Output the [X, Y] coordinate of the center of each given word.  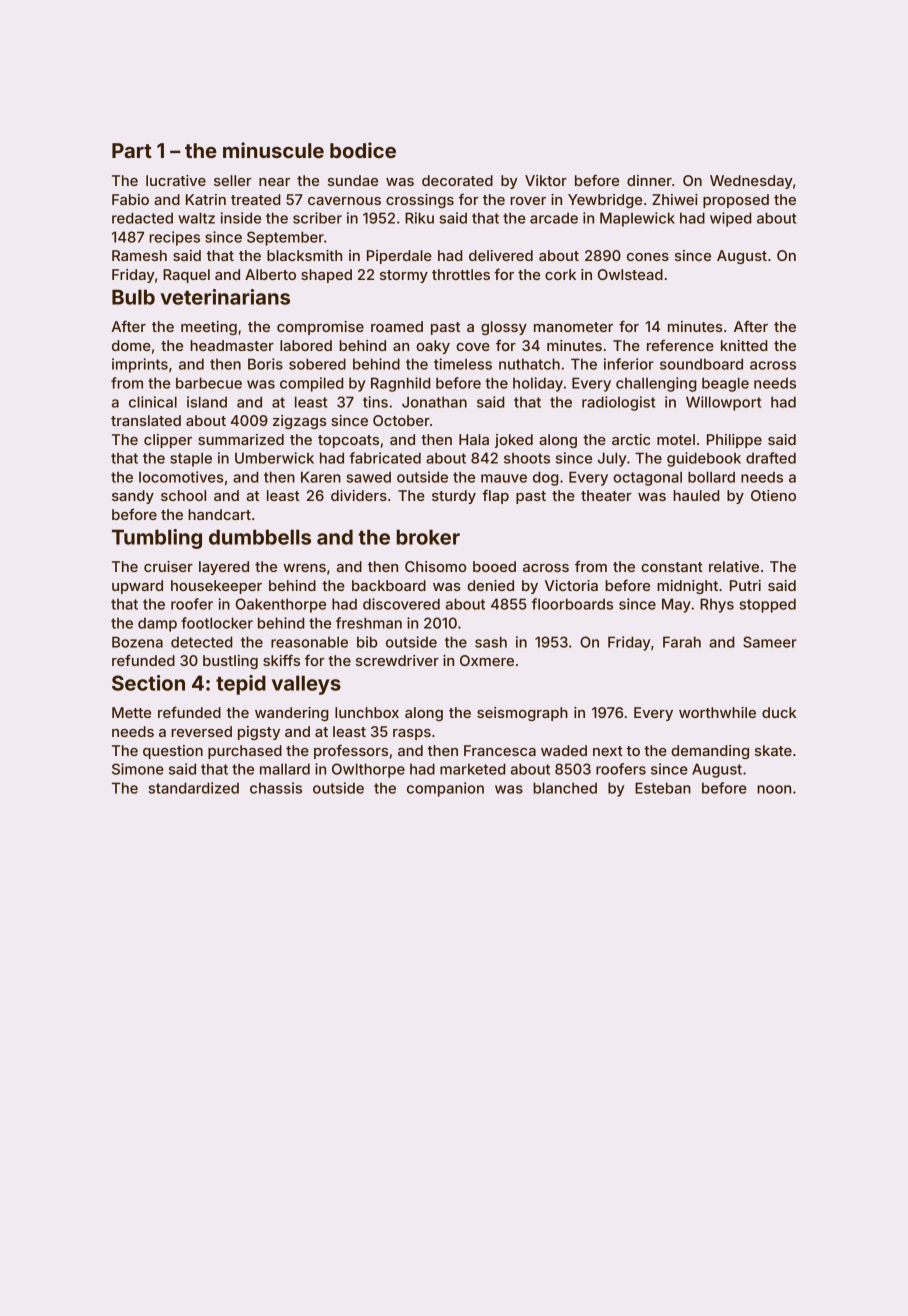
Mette [131, 712]
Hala [474, 439]
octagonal [647, 478]
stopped [768, 605]
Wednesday [751, 182]
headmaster [232, 345]
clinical [153, 402]
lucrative [176, 180]
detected [201, 642]
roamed [397, 326]
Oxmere [487, 660]
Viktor [546, 180]
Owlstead [630, 274]
